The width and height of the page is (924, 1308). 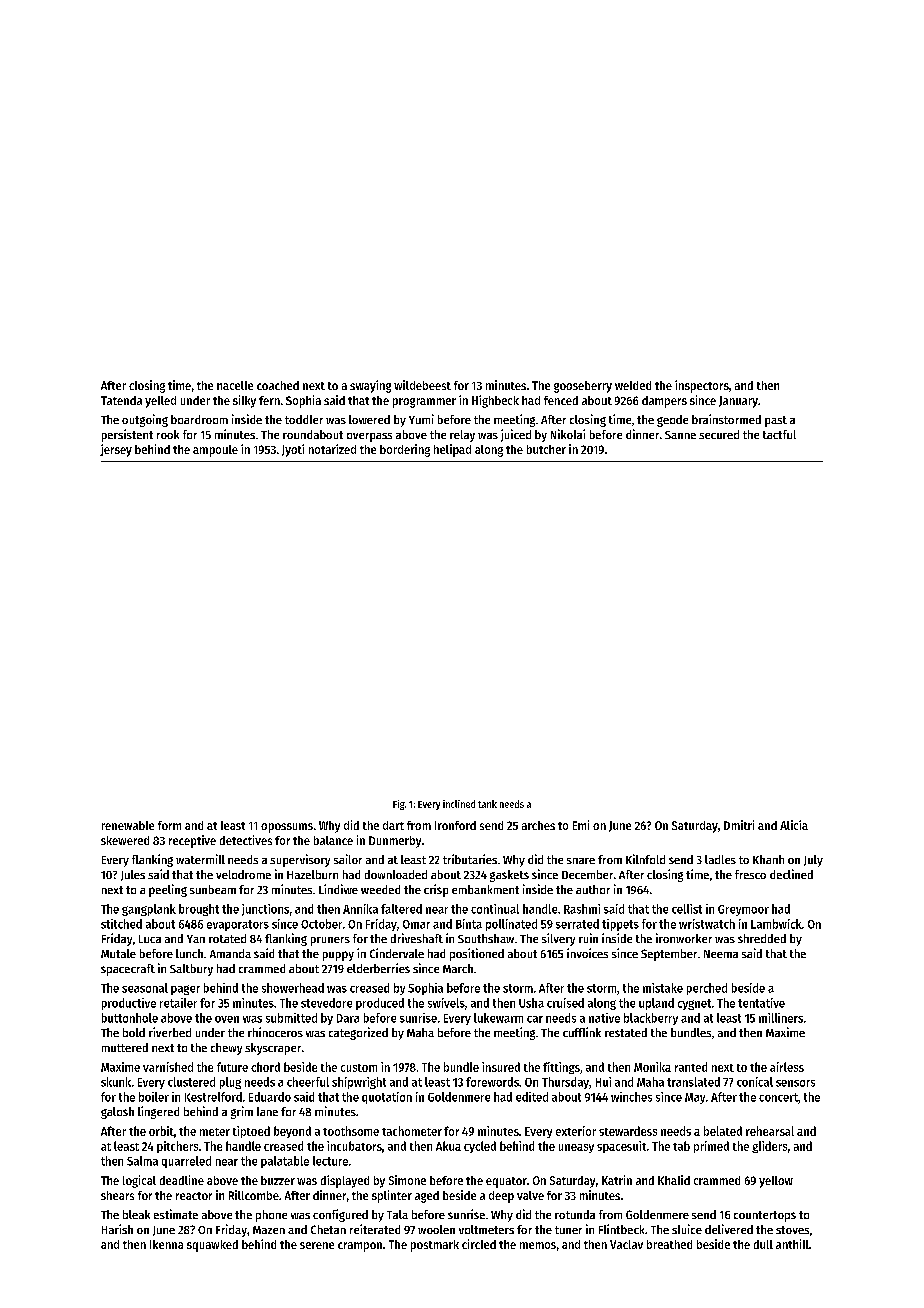 What do you see at coordinates (779, 434) in the page?
I see `tactful` at bounding box center [779, 434].
